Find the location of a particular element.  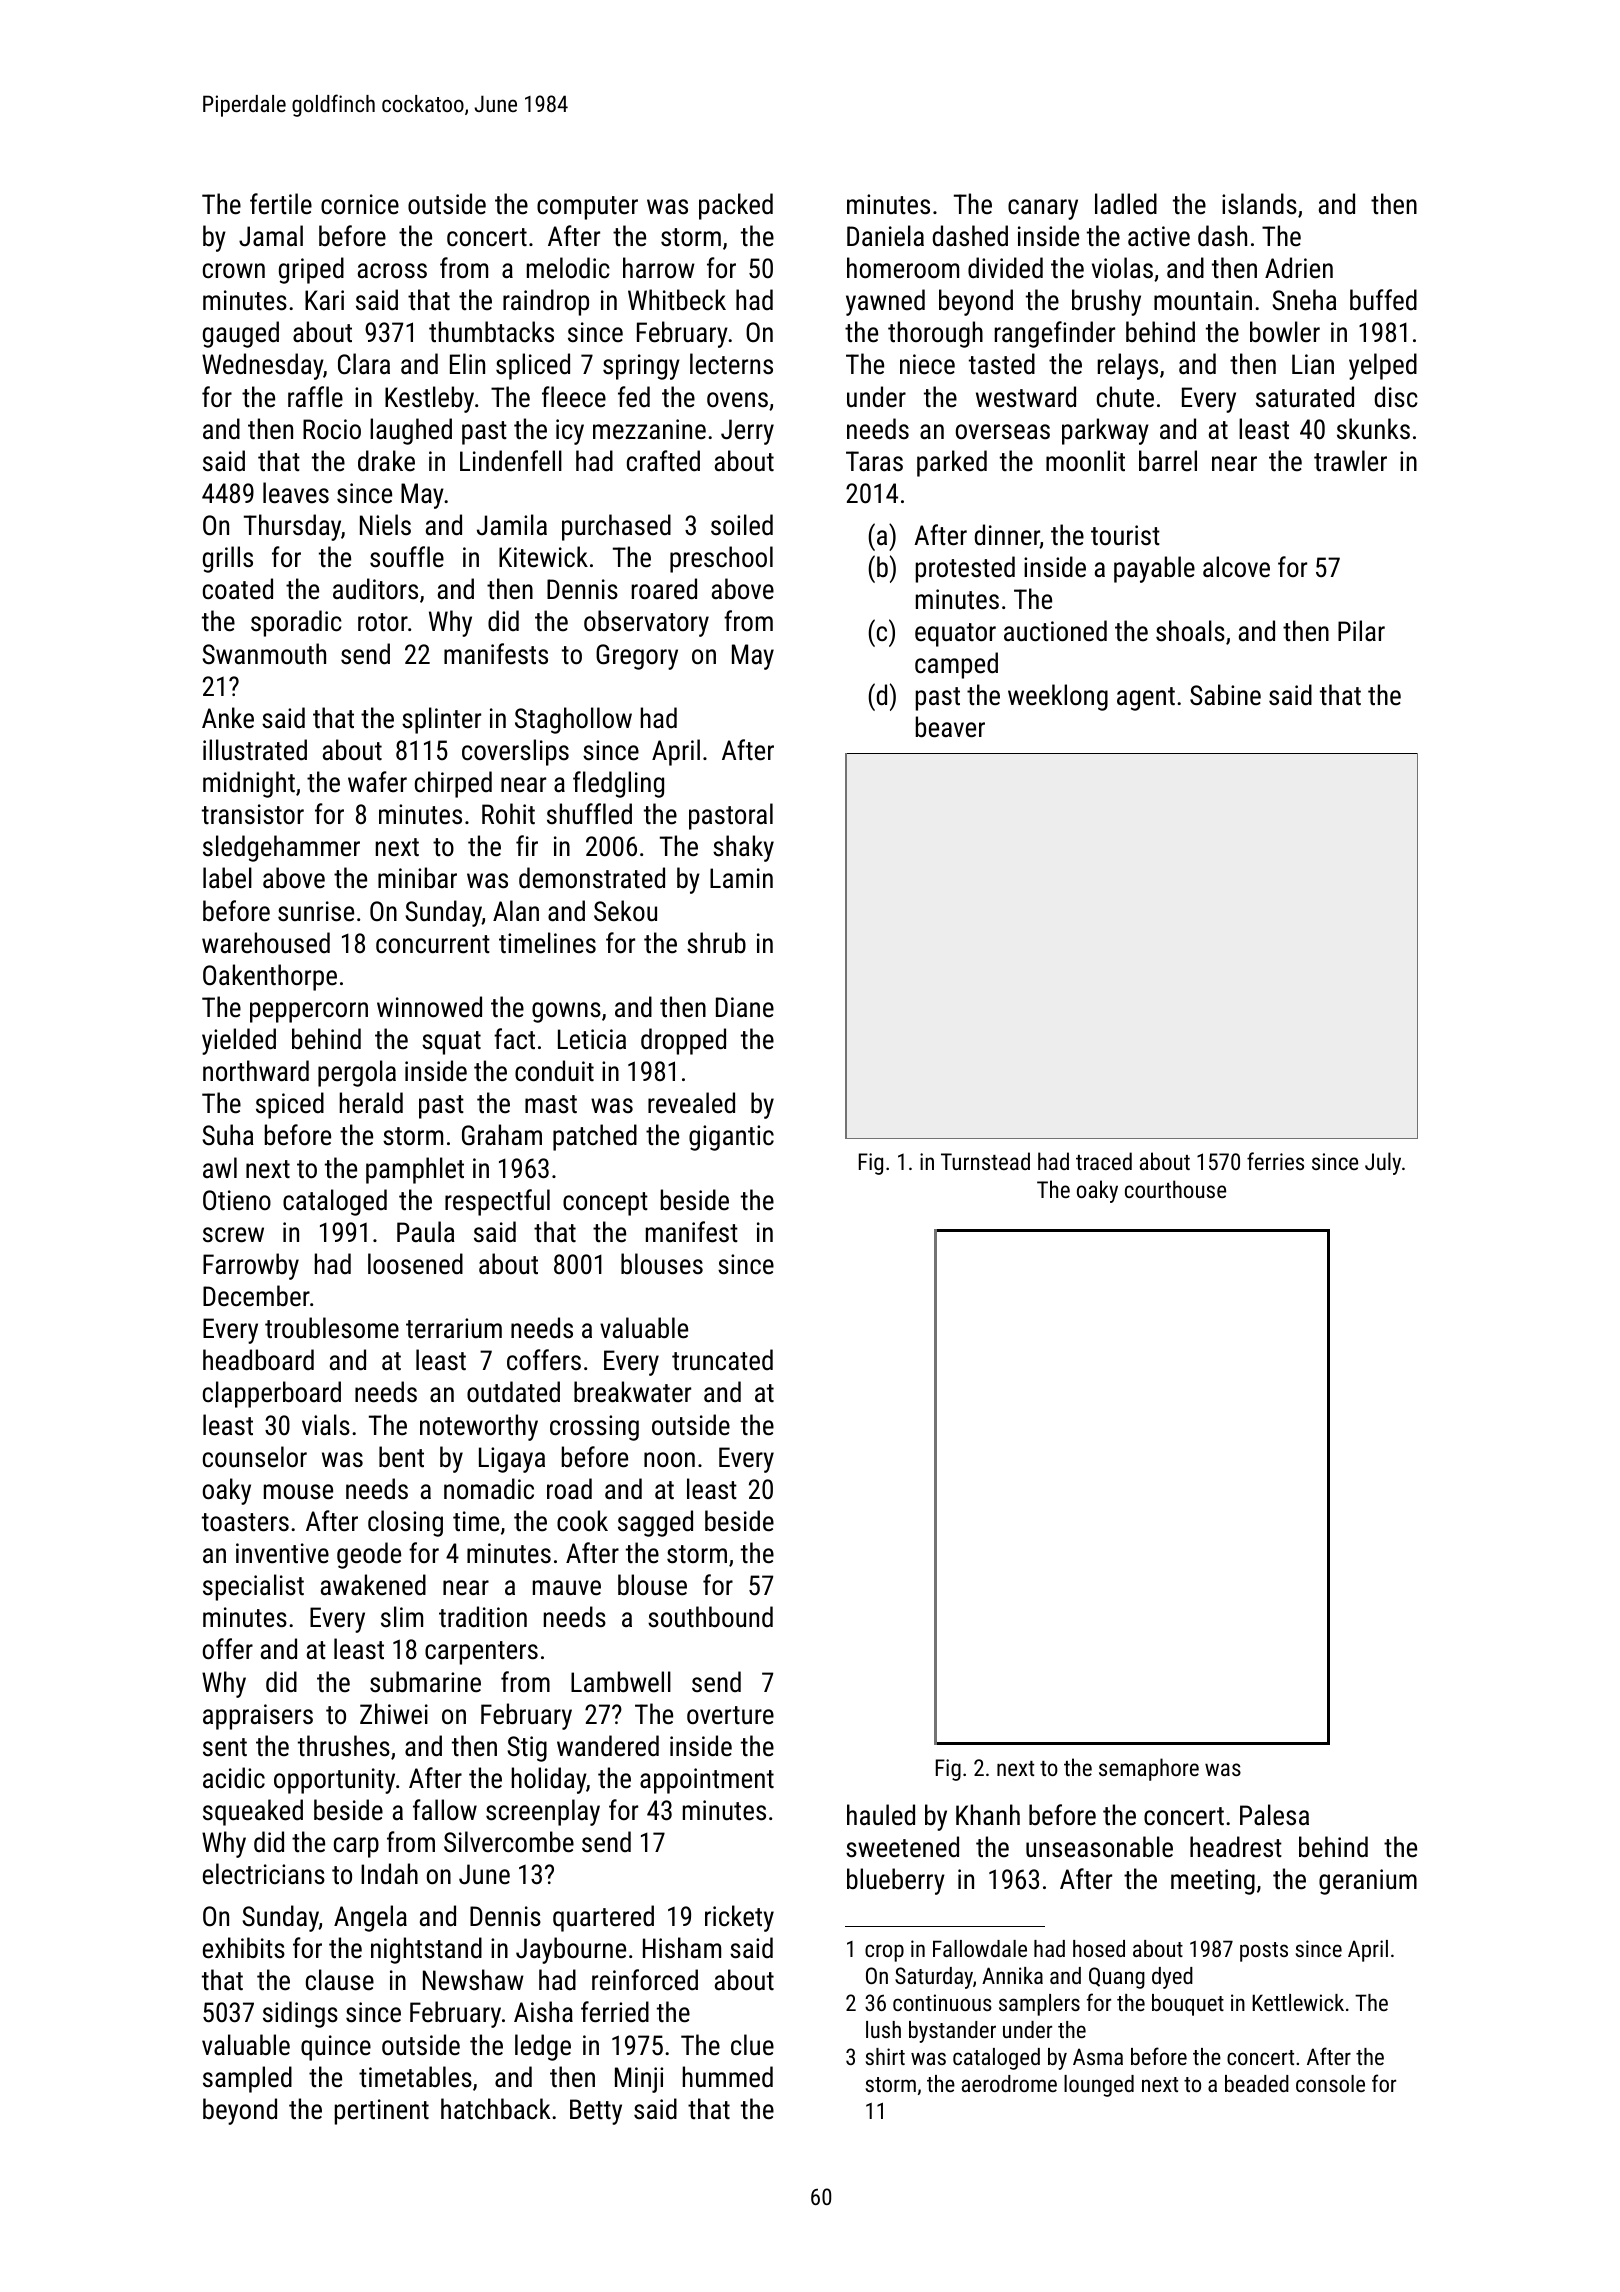

Newshaw is located at coordinates (473, 1980).
